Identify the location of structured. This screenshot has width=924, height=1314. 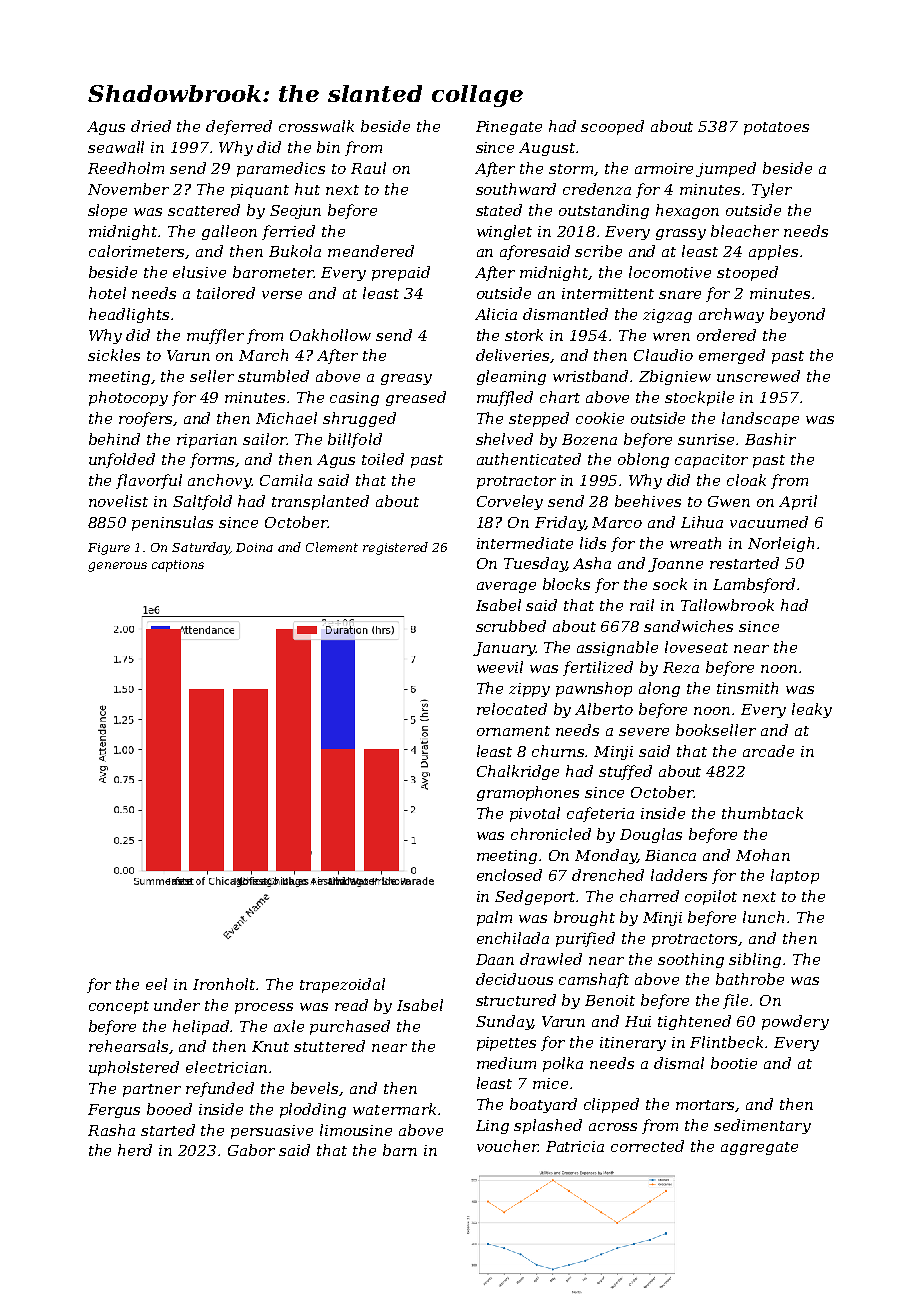
(516, 1000).
